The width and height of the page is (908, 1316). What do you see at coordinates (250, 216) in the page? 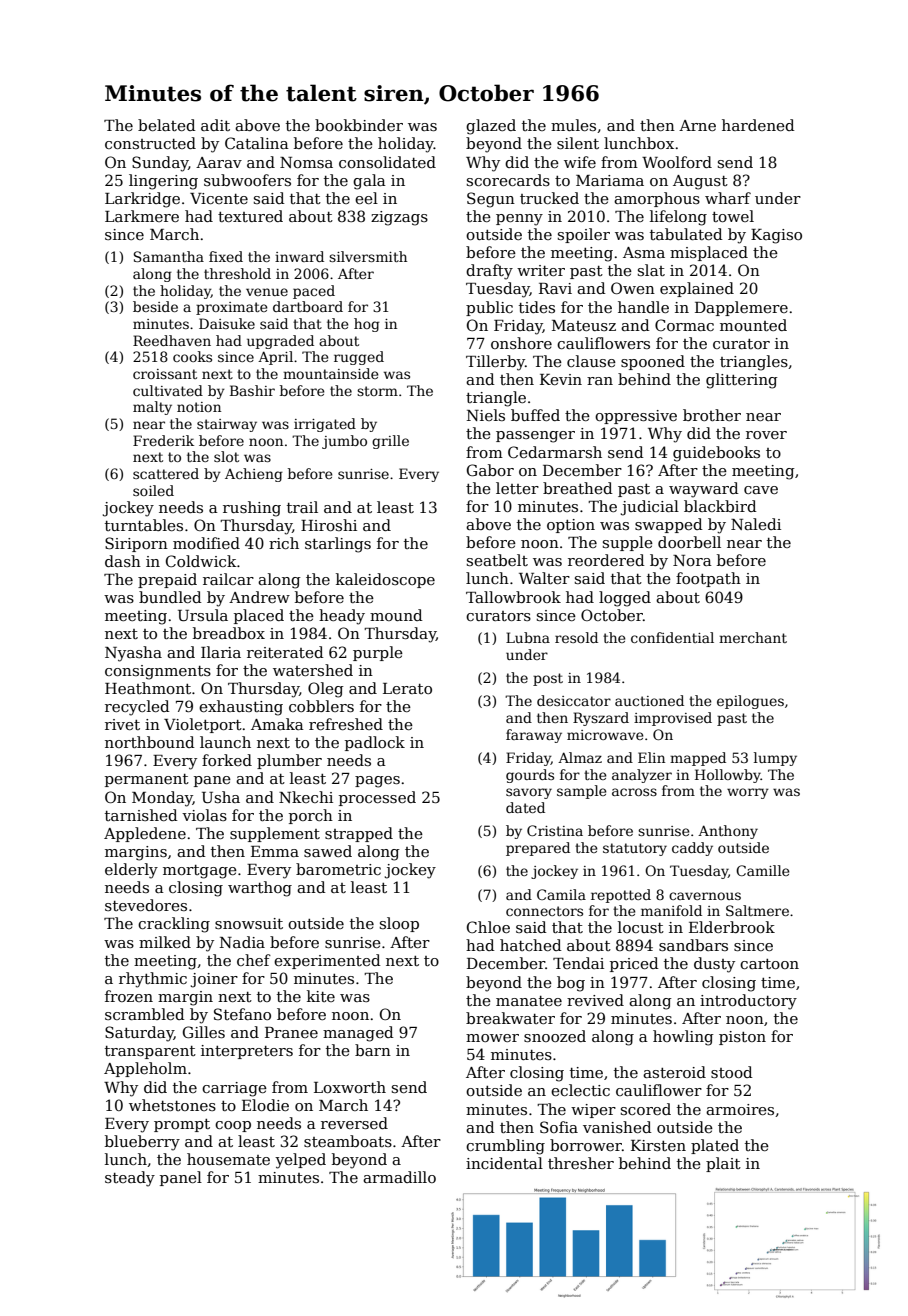
I see `textured` at bounding box center [250, 216].
